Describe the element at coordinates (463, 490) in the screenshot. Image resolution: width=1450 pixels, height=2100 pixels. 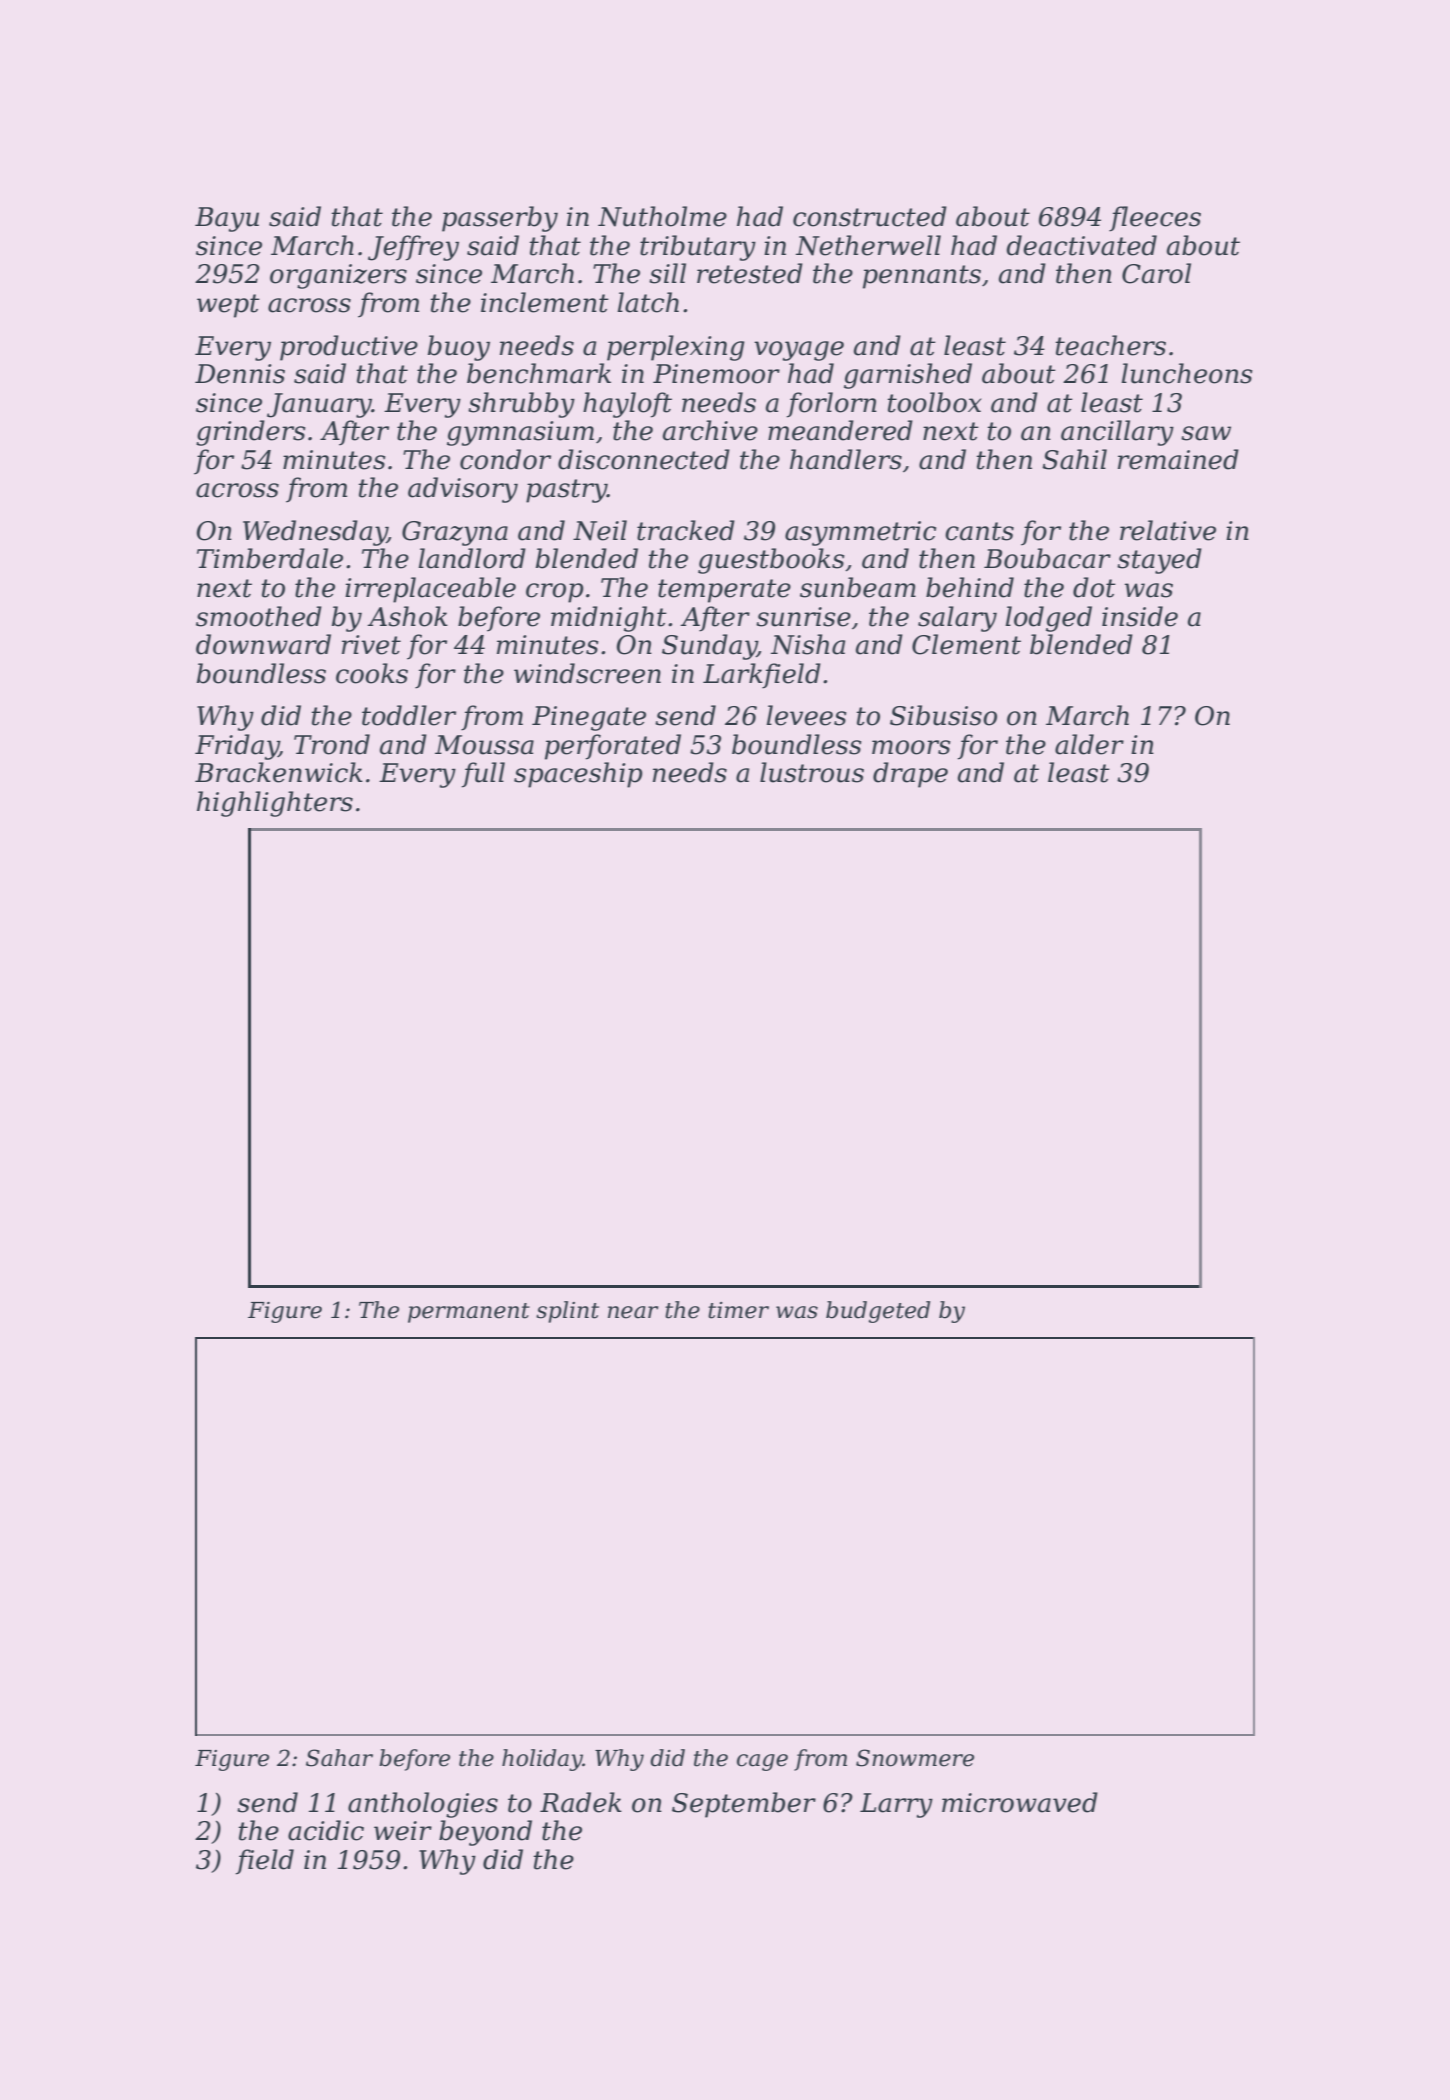
I see `advisory` at that location.
